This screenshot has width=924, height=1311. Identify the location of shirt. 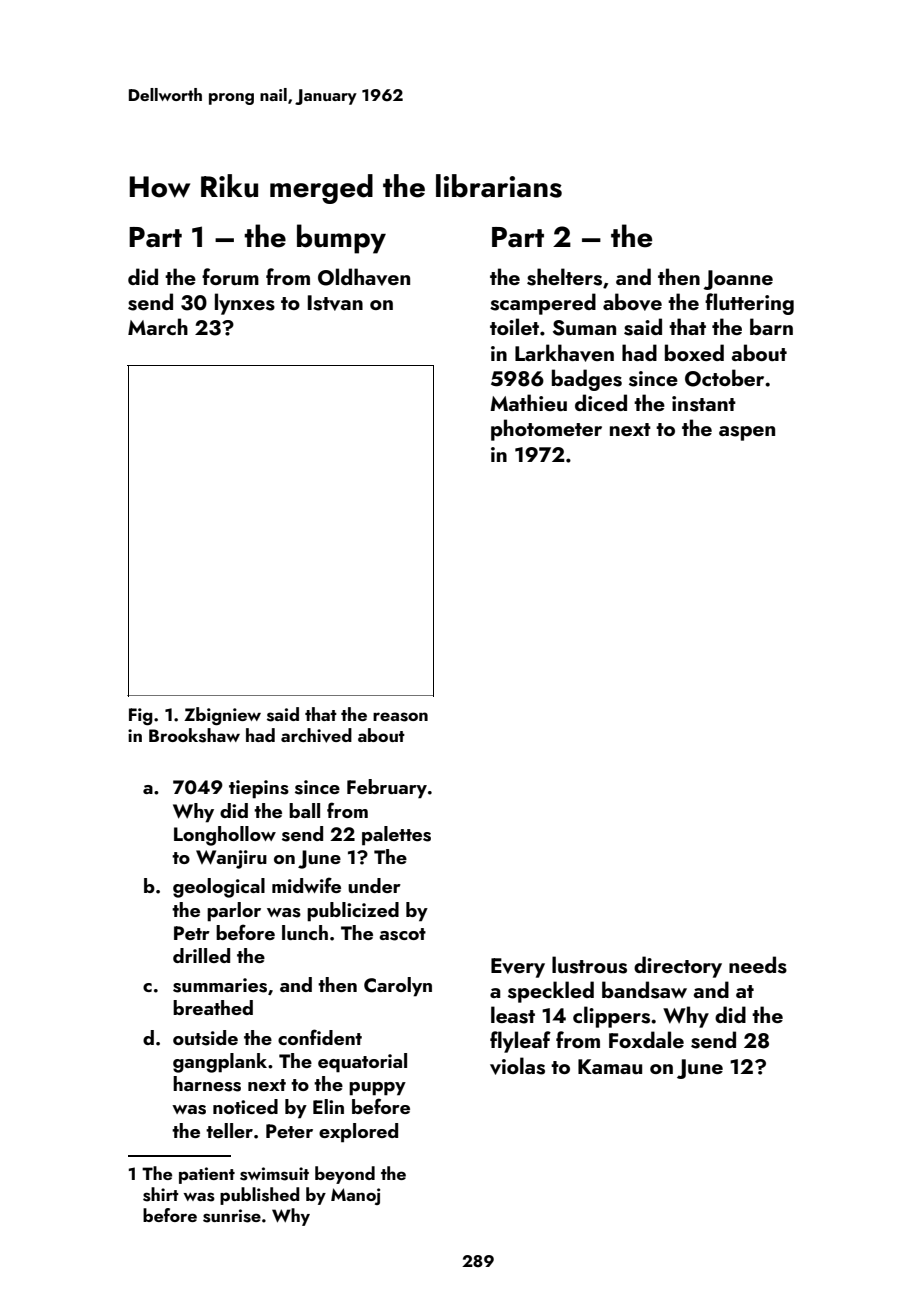
(161, 1194).
